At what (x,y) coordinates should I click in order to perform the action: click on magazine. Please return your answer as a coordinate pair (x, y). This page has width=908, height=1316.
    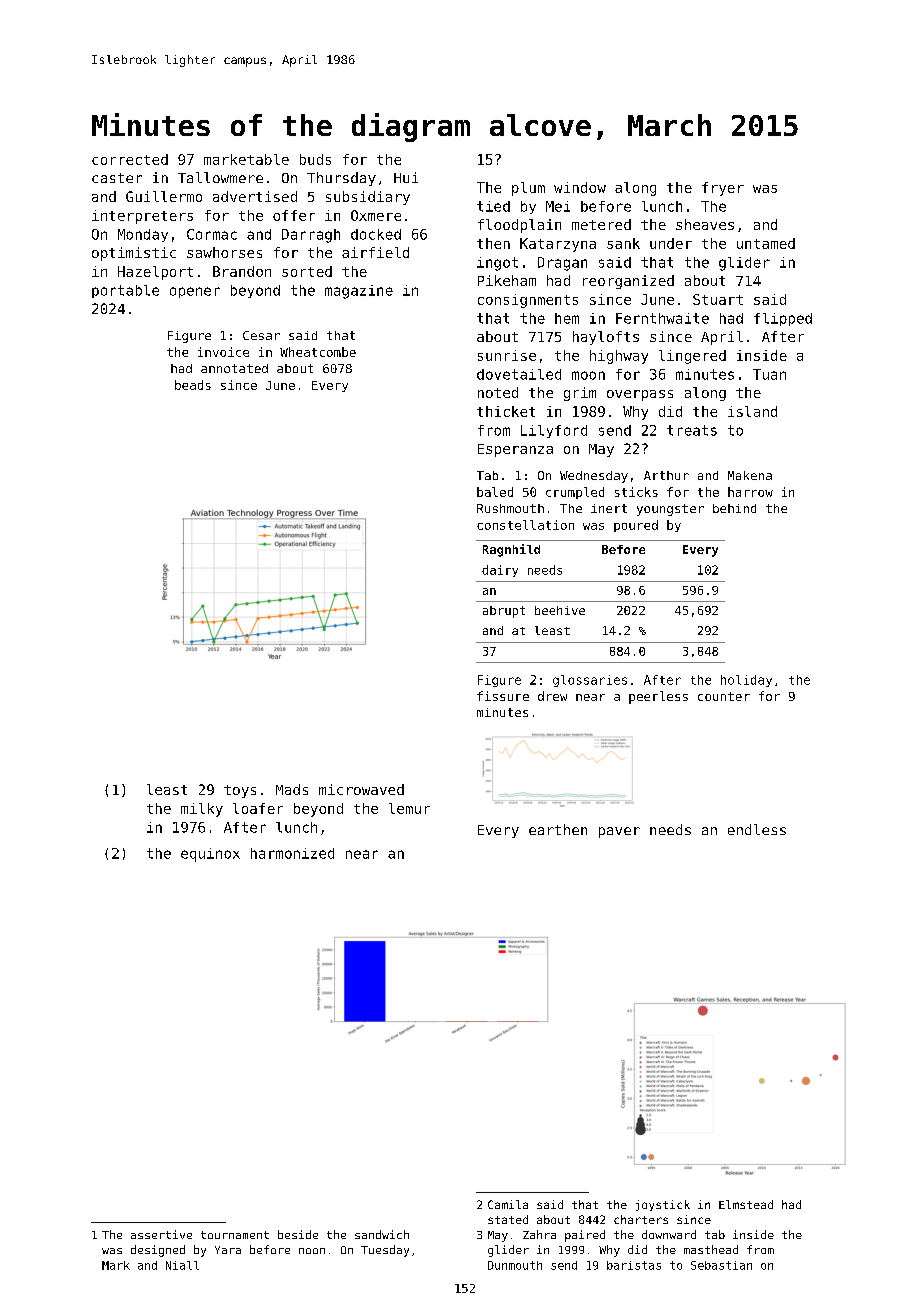
    Looking at the image, I should click on (359, 292).
